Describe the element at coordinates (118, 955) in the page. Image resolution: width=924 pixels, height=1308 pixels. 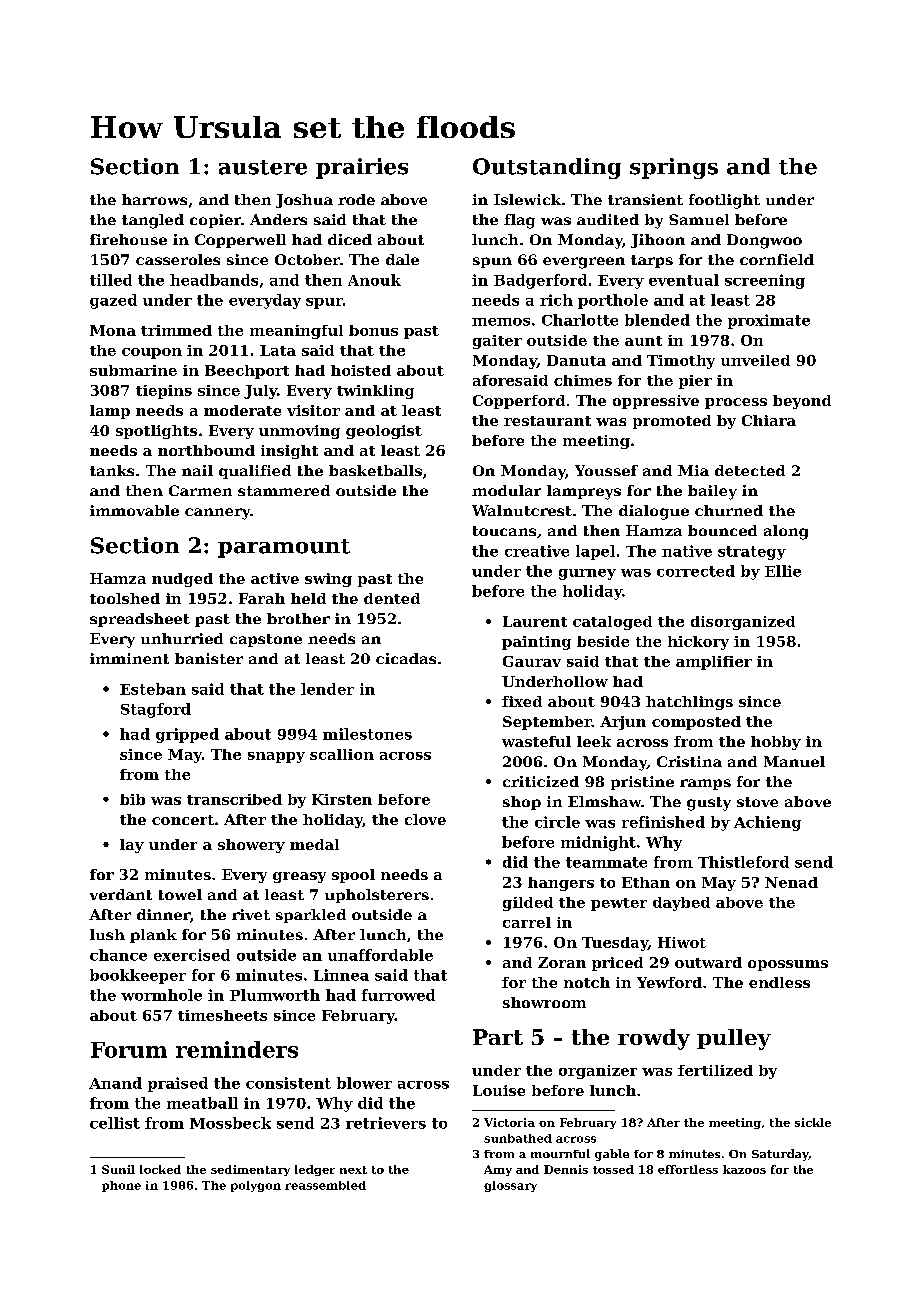
I see `chance` at that location.
